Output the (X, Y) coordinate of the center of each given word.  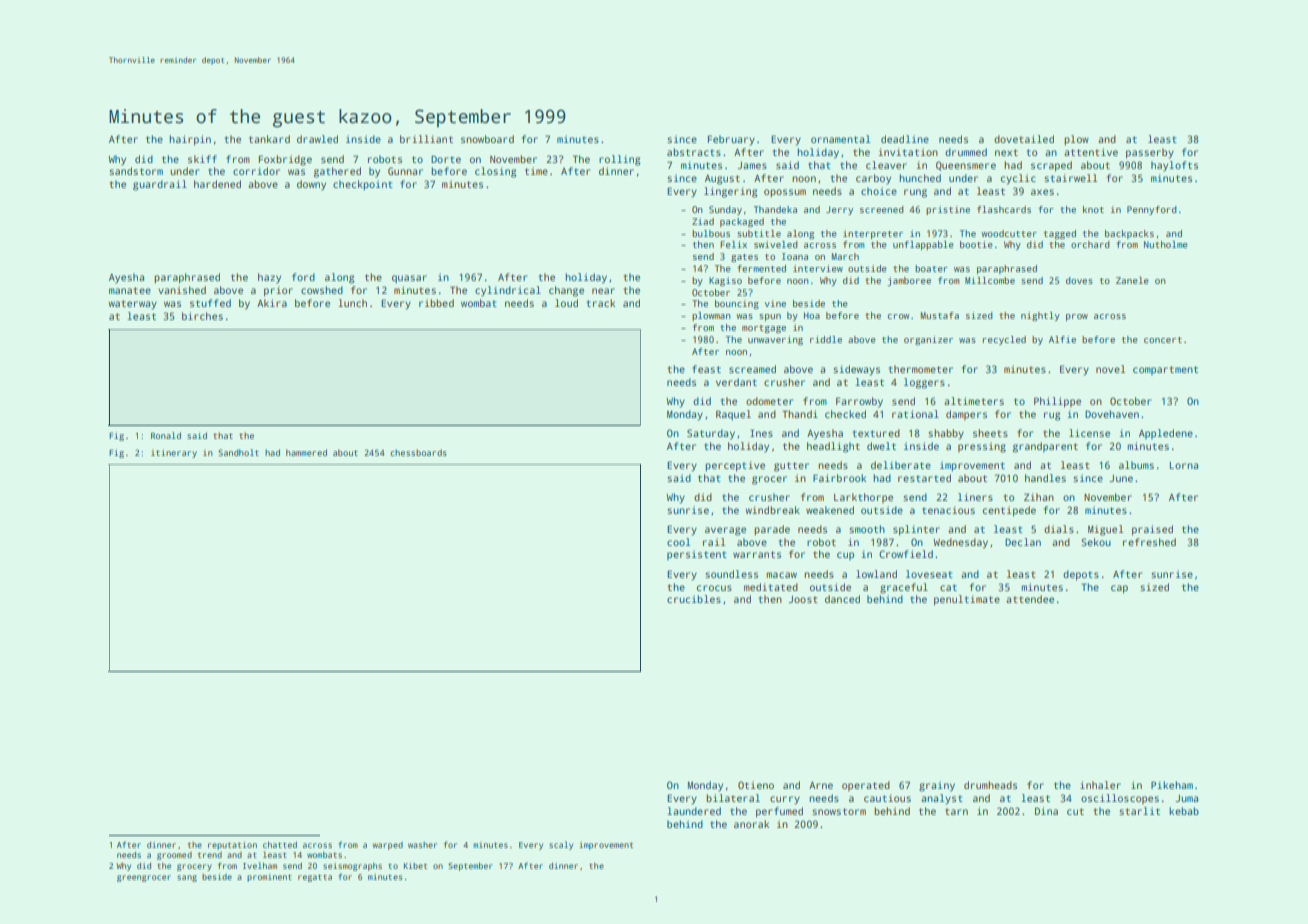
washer (422, 845)
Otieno (756, 785)
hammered (306, 452)
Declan (1023, 542)
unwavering (775, 340)
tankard (269, 139)
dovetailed (1024, 139)
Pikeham (1172, 785)
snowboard (487, 139)
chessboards (418, 452)
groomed (174, 856)
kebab (1184, 811)
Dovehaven (1112, 414)
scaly (561, 845)
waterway (133, 305)
